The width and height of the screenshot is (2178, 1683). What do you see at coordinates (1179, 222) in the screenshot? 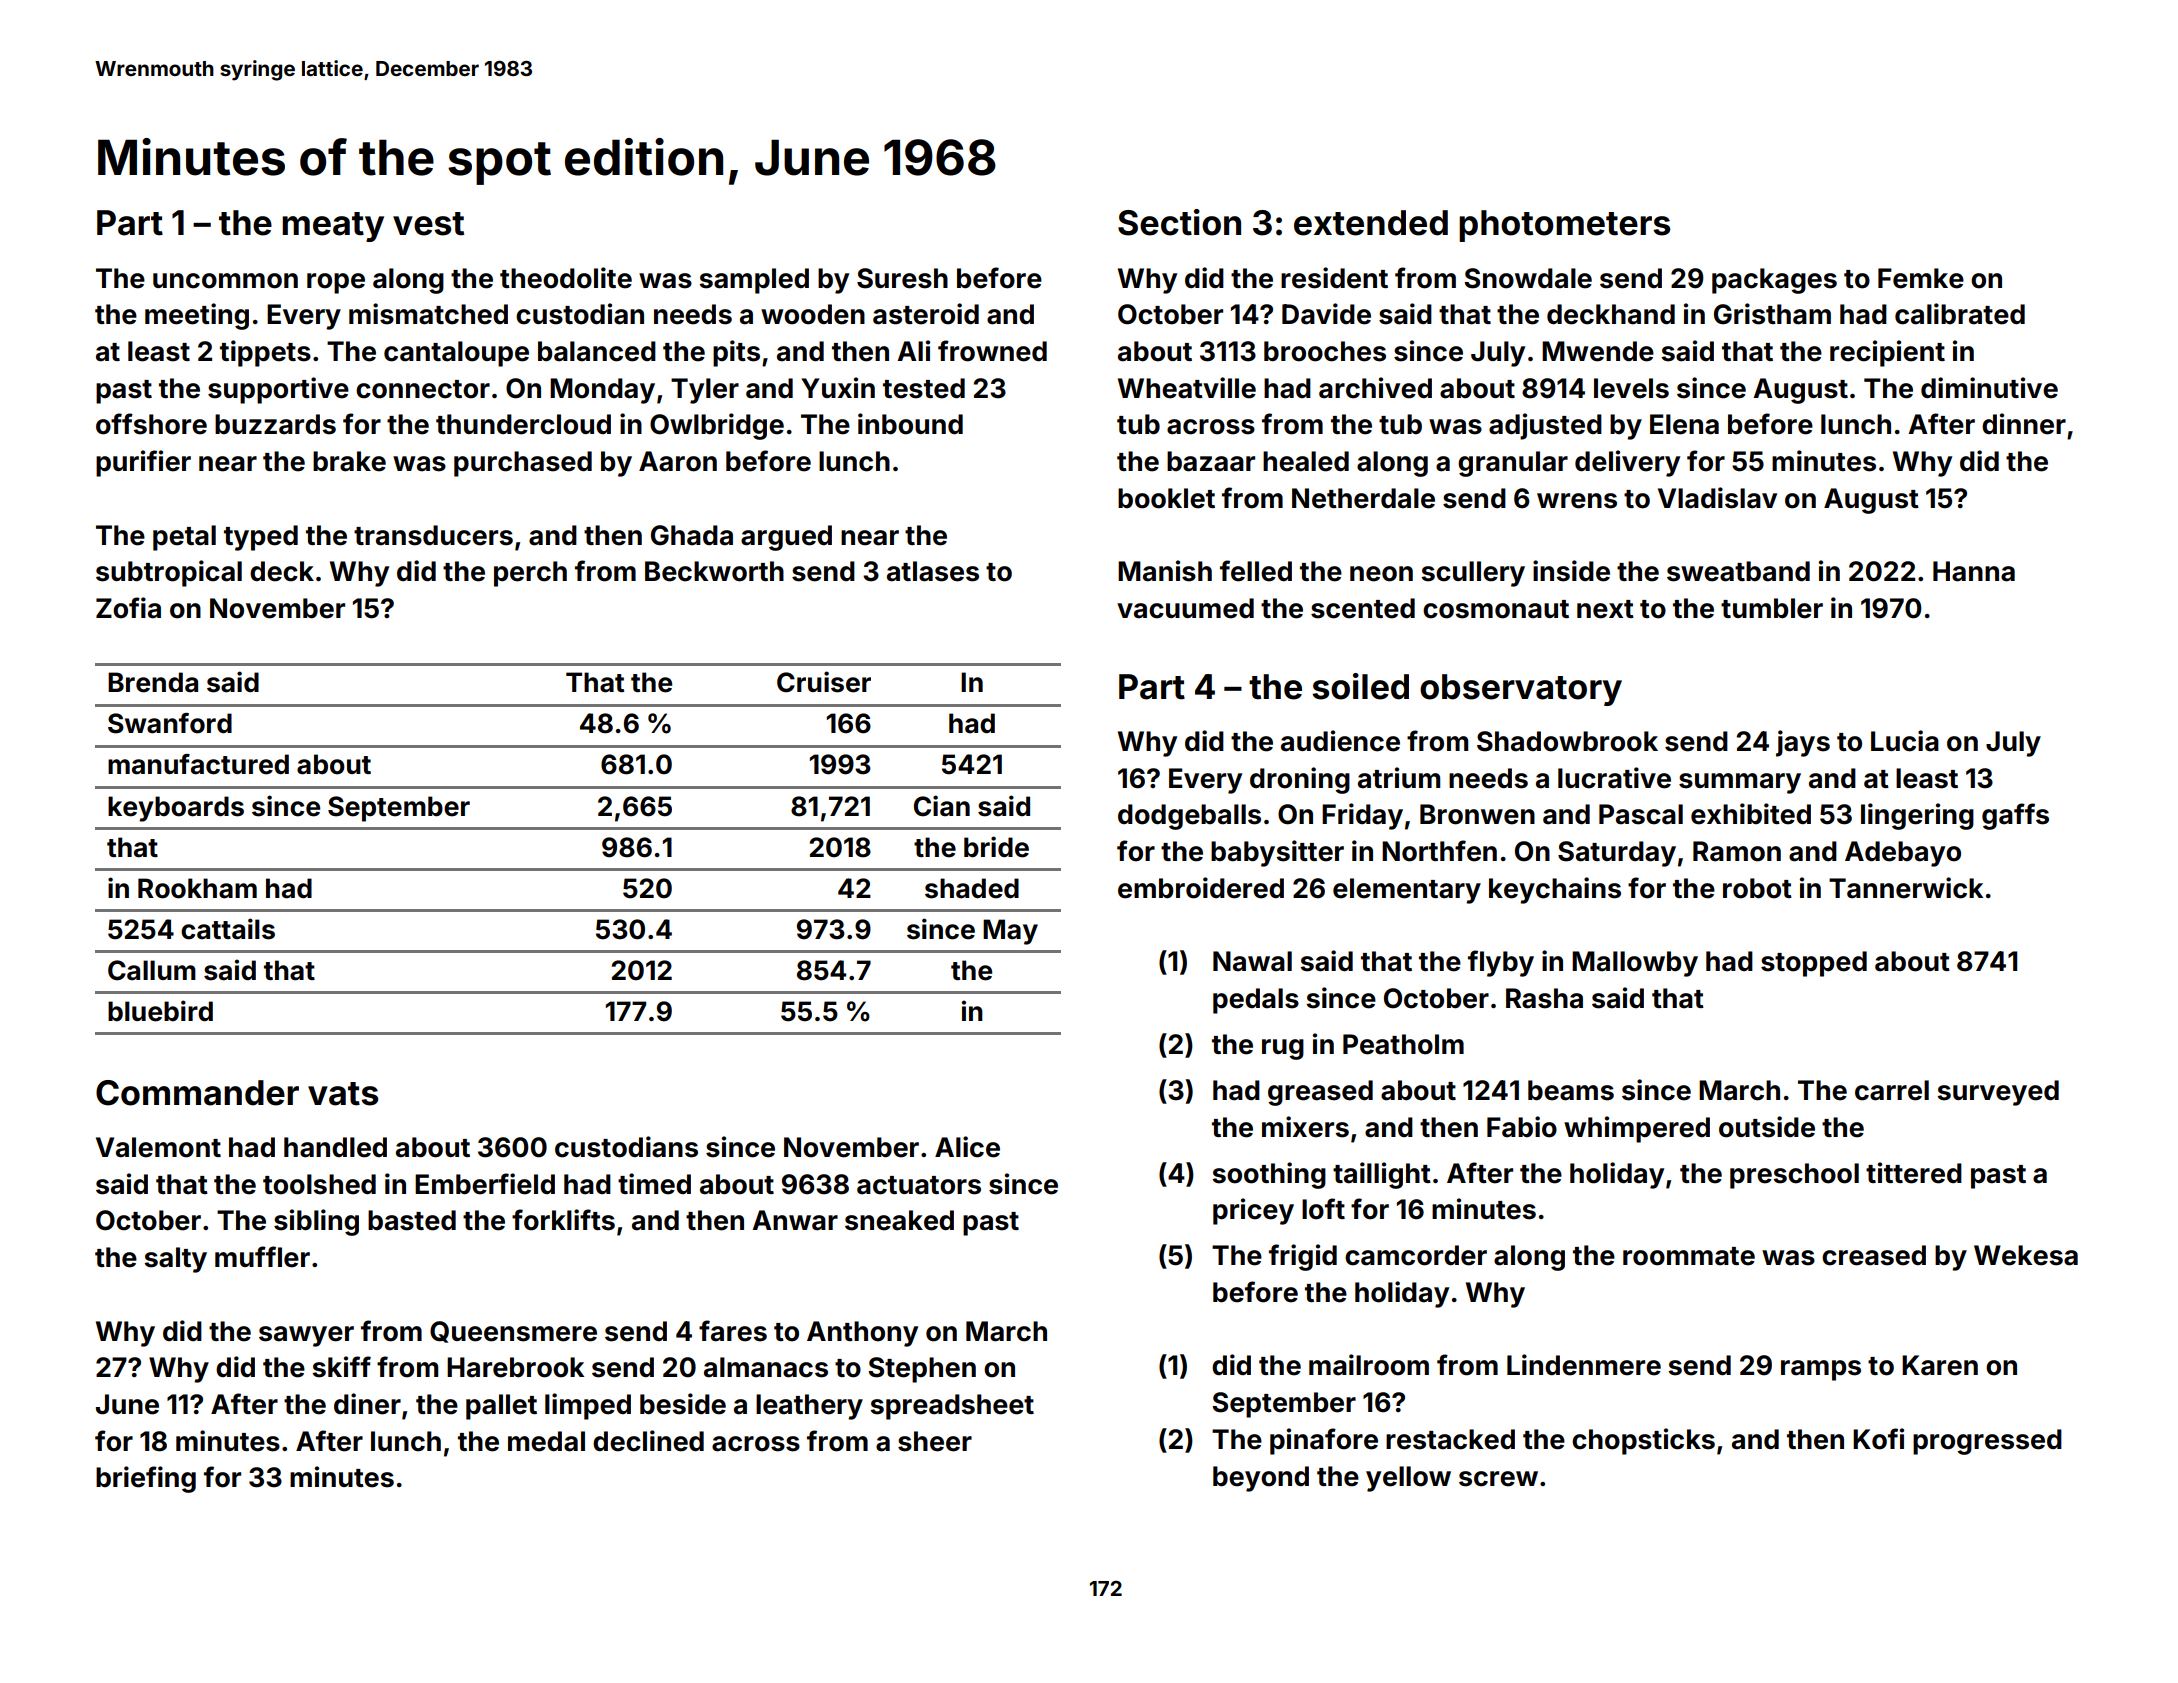
I see `Section` at bounding box center [1179, 222].
